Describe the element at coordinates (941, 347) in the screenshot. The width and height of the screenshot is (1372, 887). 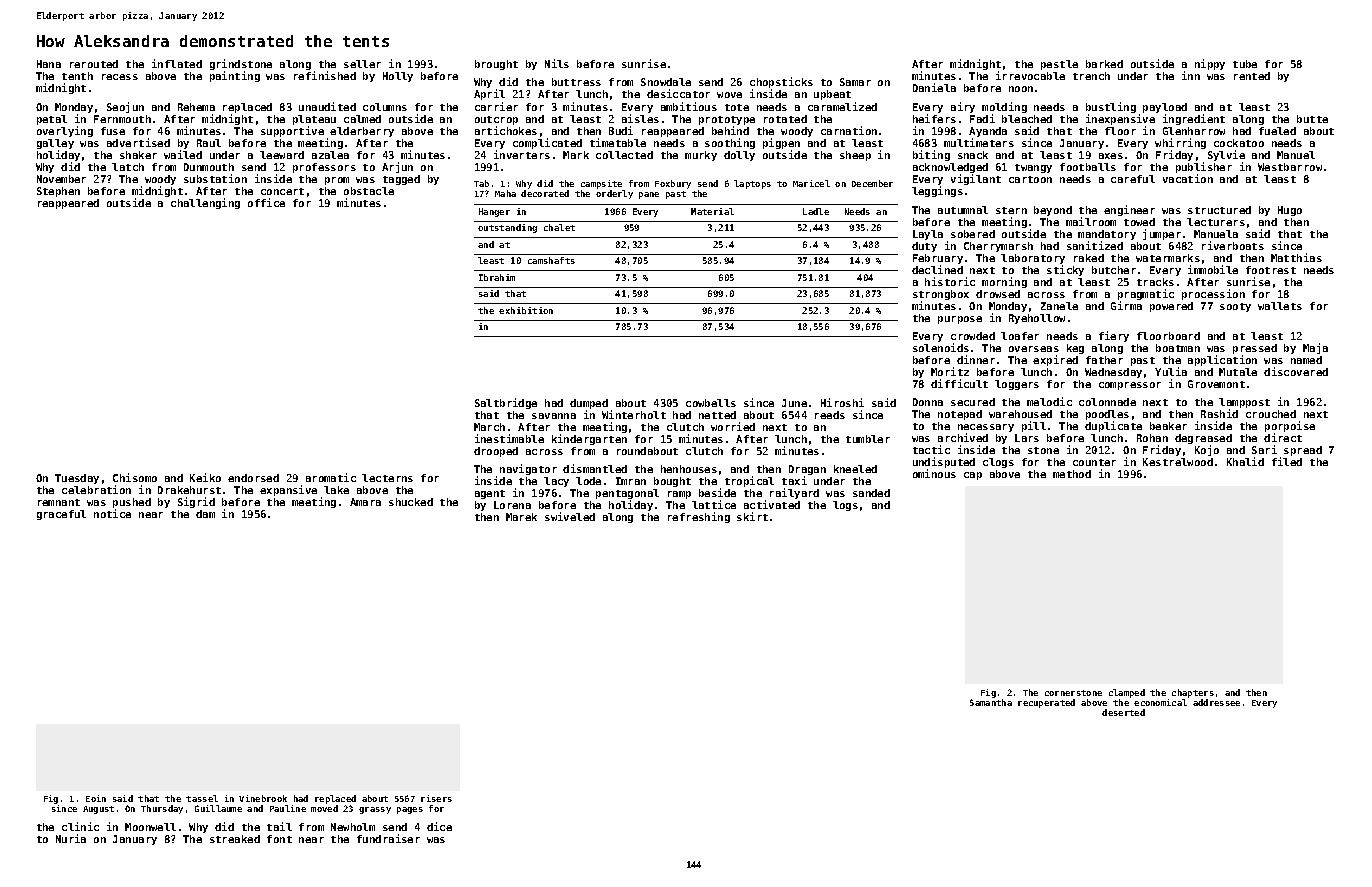
I see `solenoids` at that location.
